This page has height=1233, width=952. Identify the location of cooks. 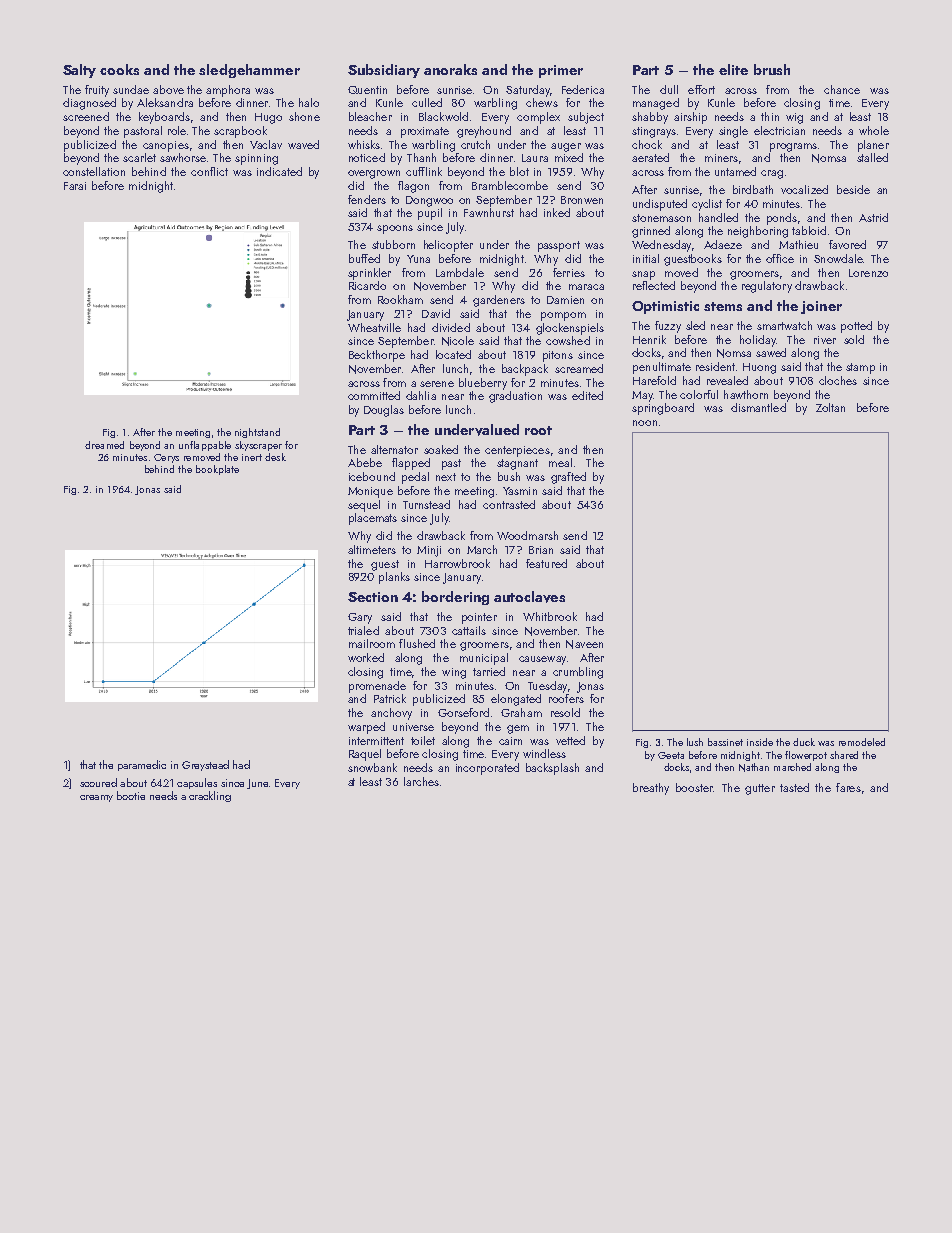
(119, 69).
